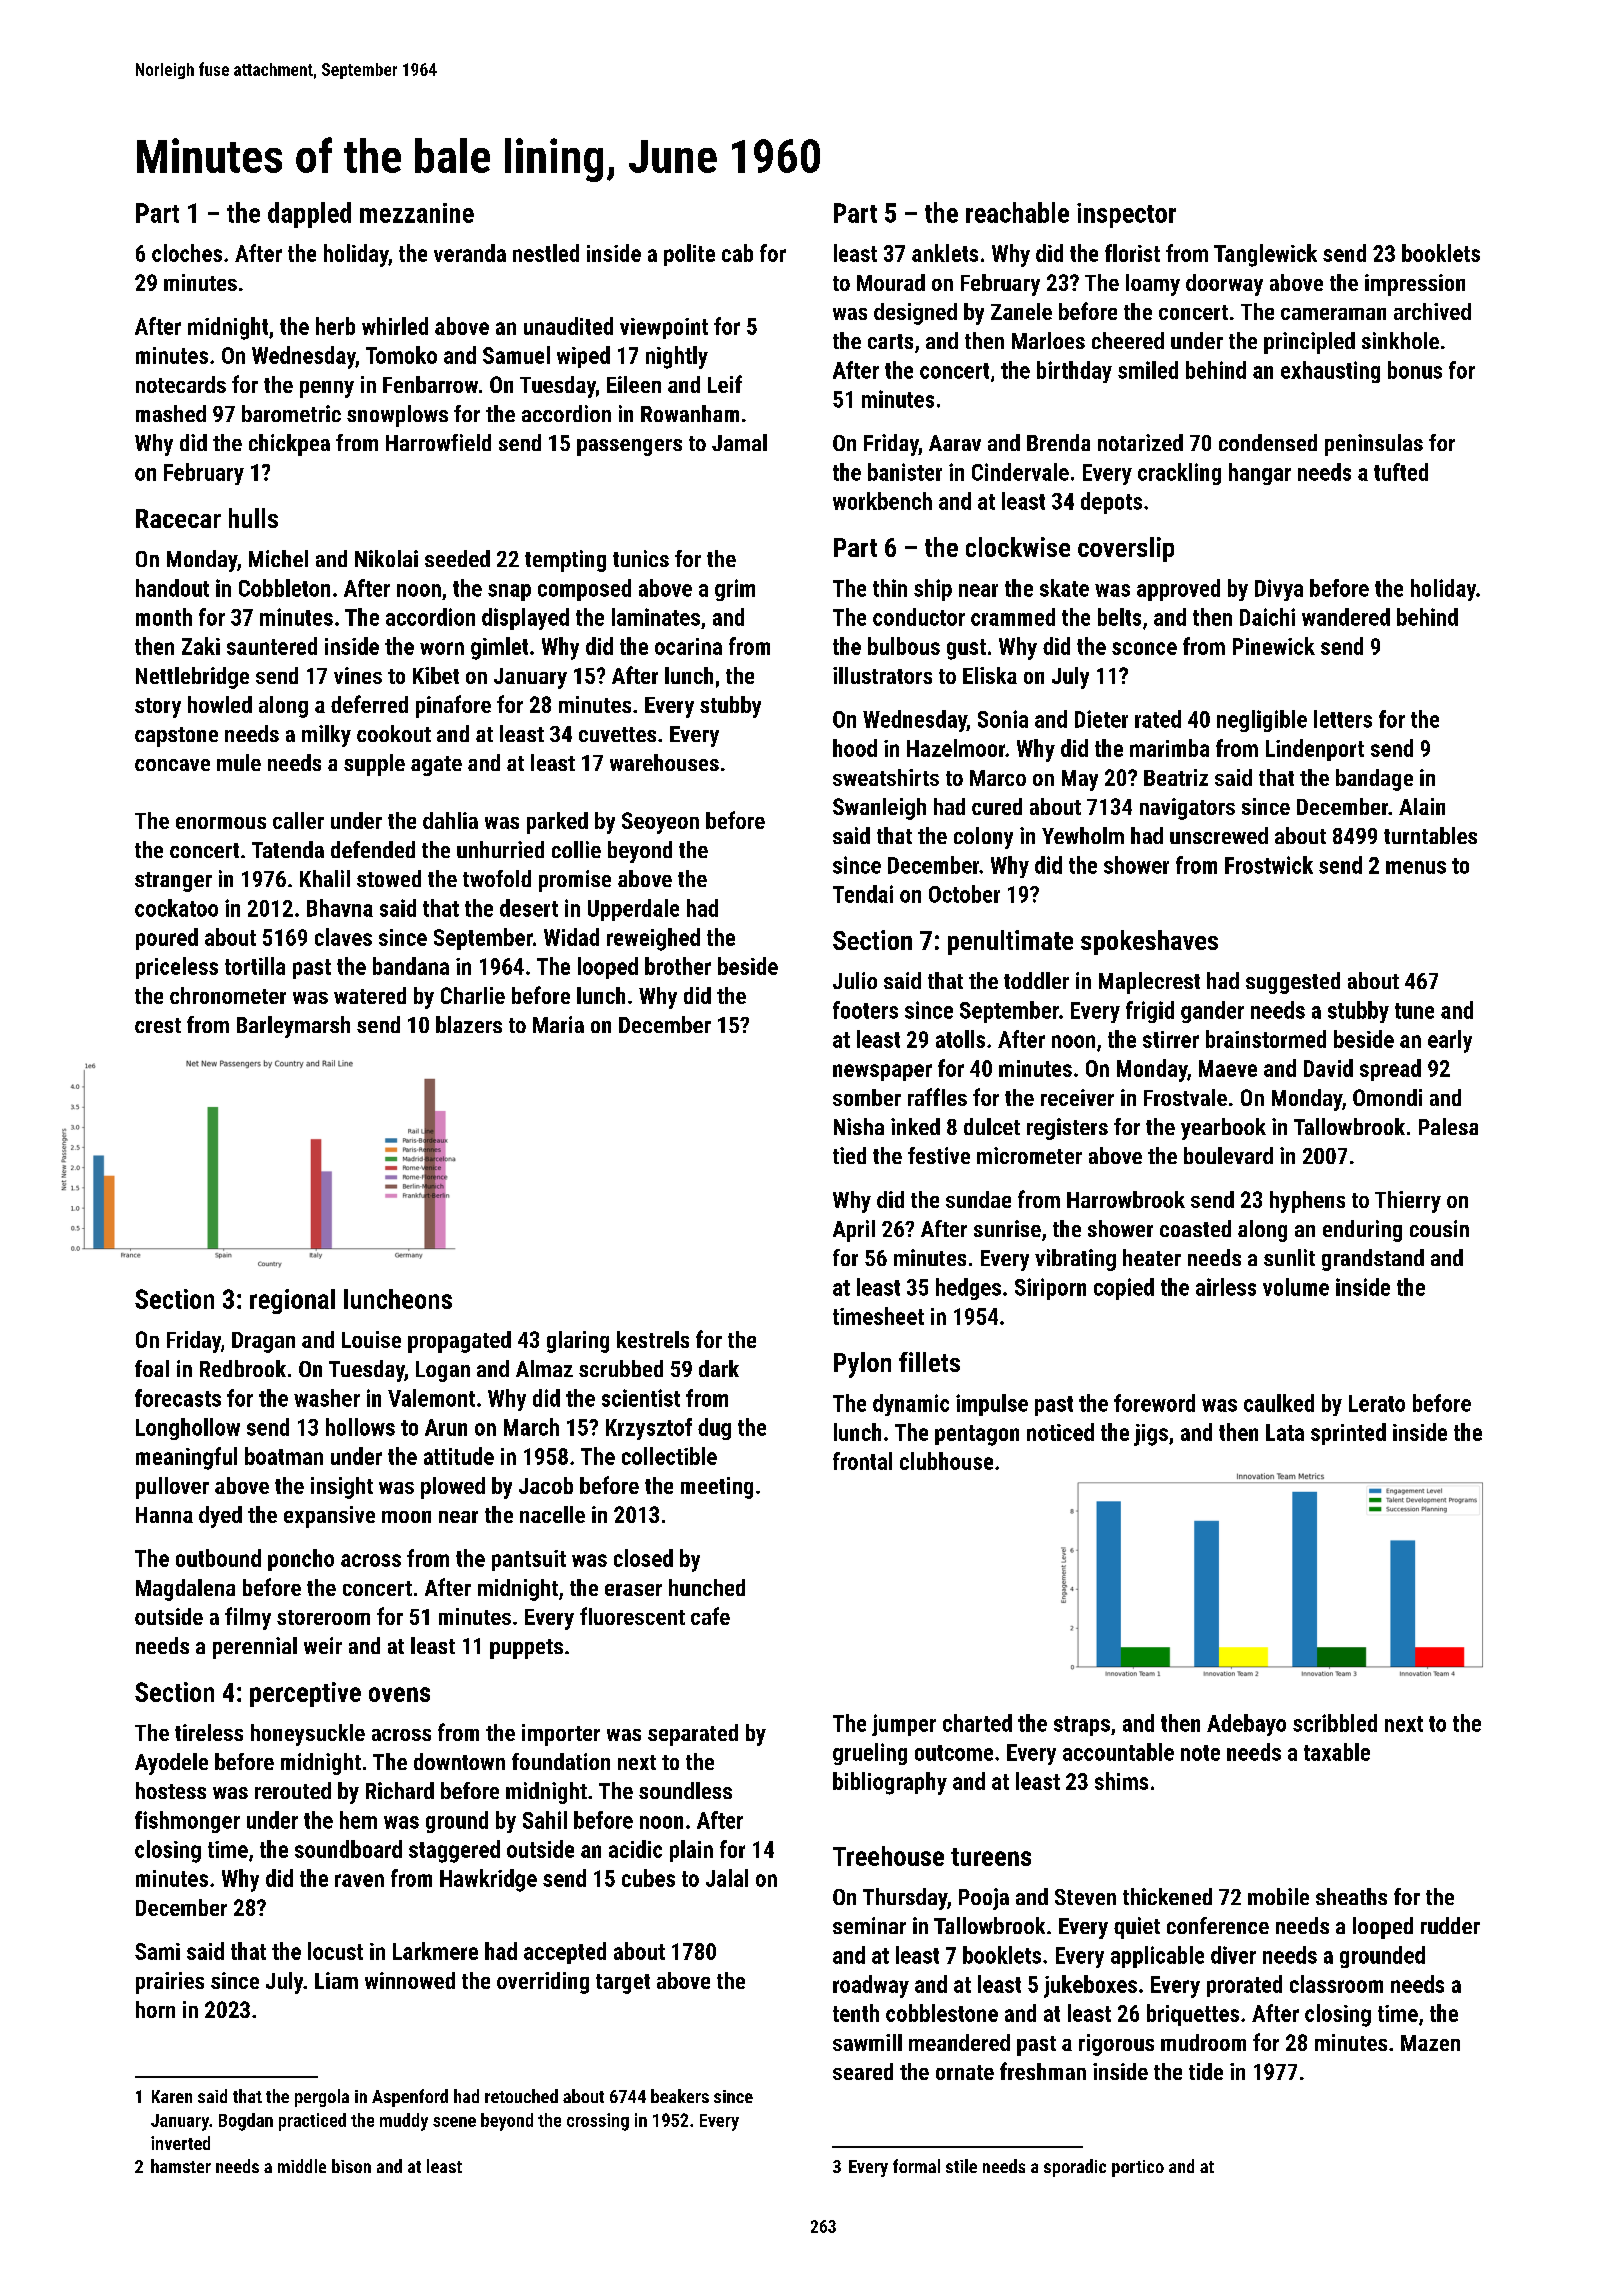 Image resolution: width=1620 pixels, height=2292 pixels. Describe the element at coordinates (1144, 648) in the screenshot. I see `sconce` at that location.
